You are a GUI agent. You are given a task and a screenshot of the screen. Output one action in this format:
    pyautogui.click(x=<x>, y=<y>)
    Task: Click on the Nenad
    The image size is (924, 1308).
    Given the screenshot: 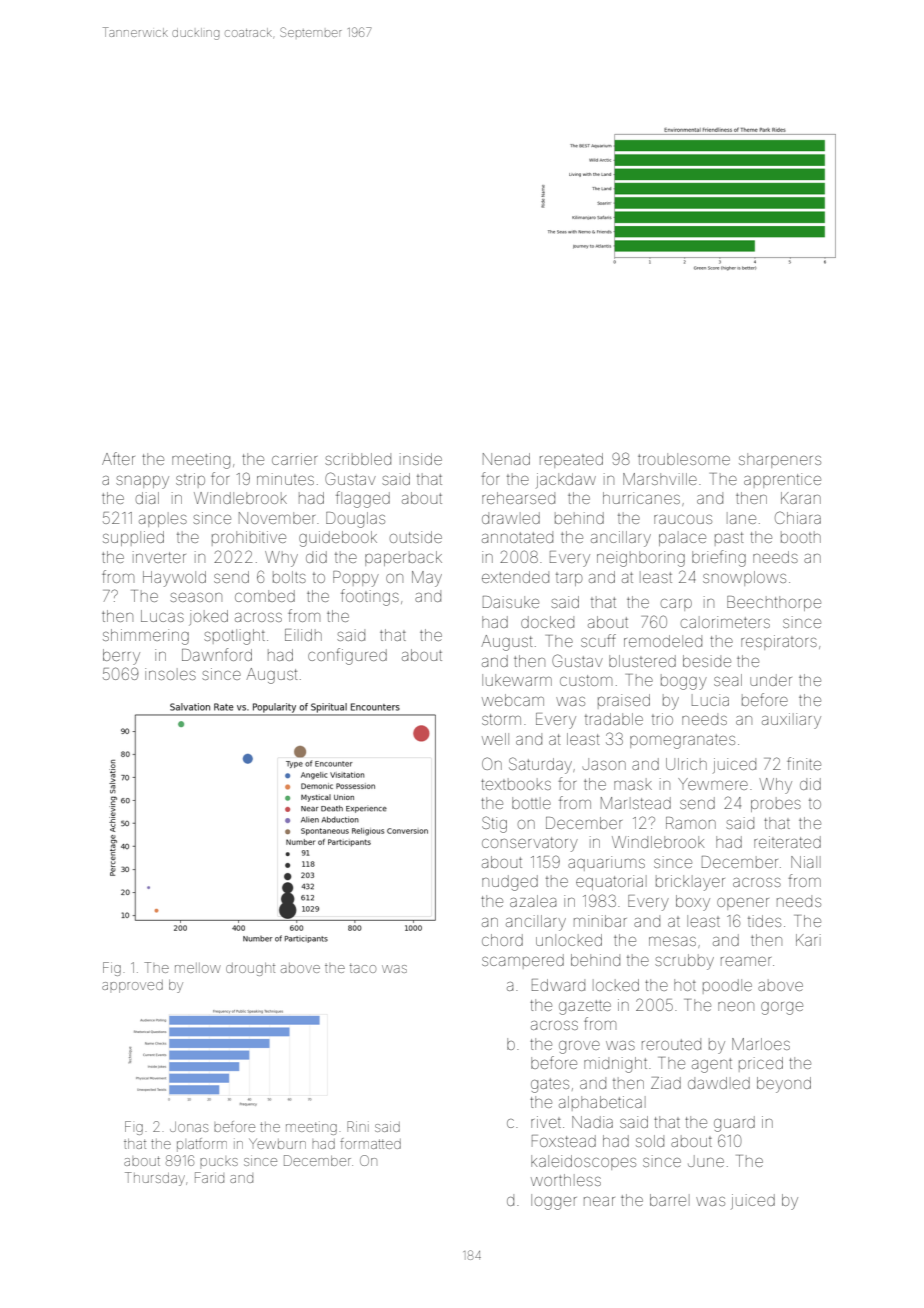 What is the action you would take?
    pyautogui.click(x=506, y=459)
